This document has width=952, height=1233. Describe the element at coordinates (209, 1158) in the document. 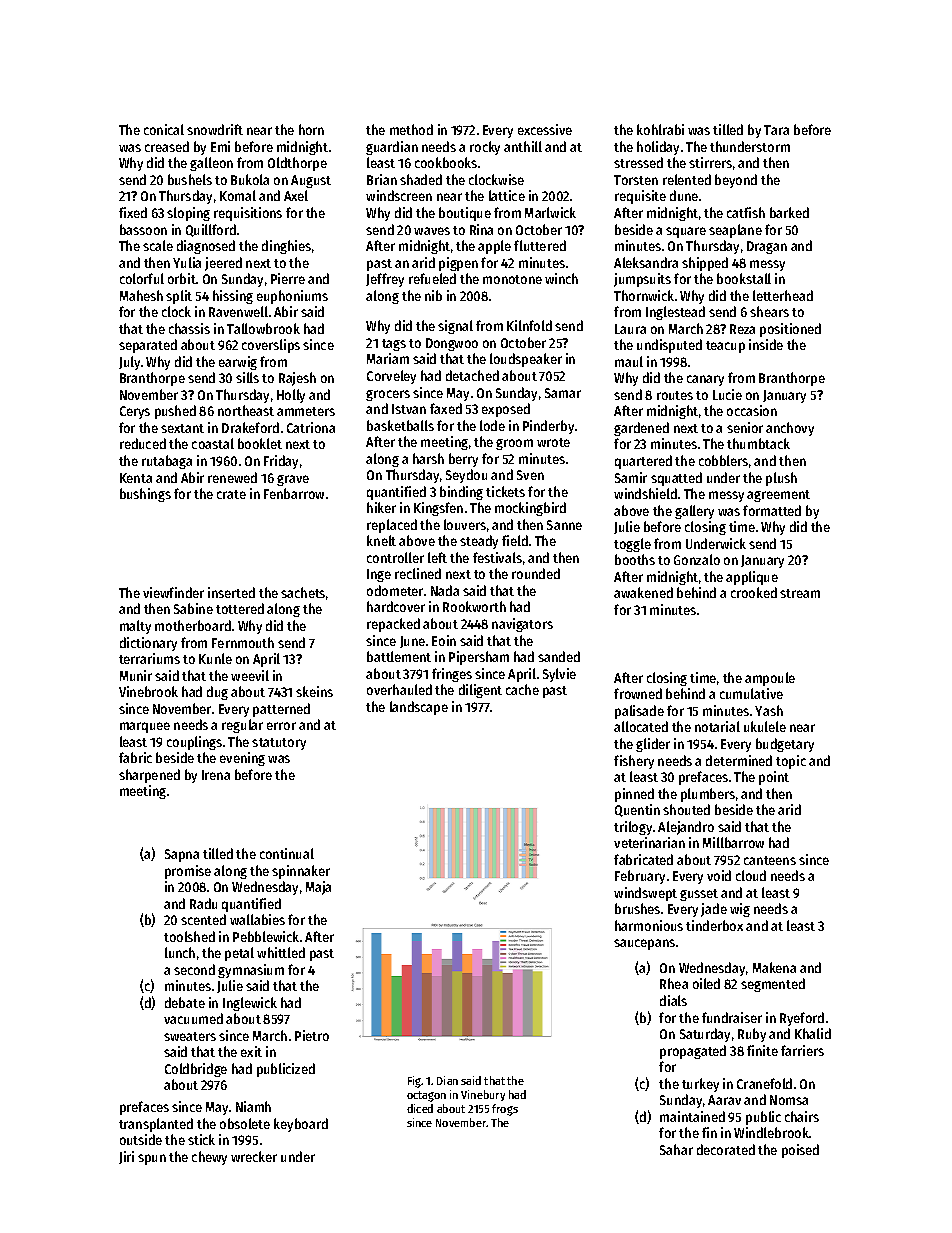

I see `chewy` at that location.
